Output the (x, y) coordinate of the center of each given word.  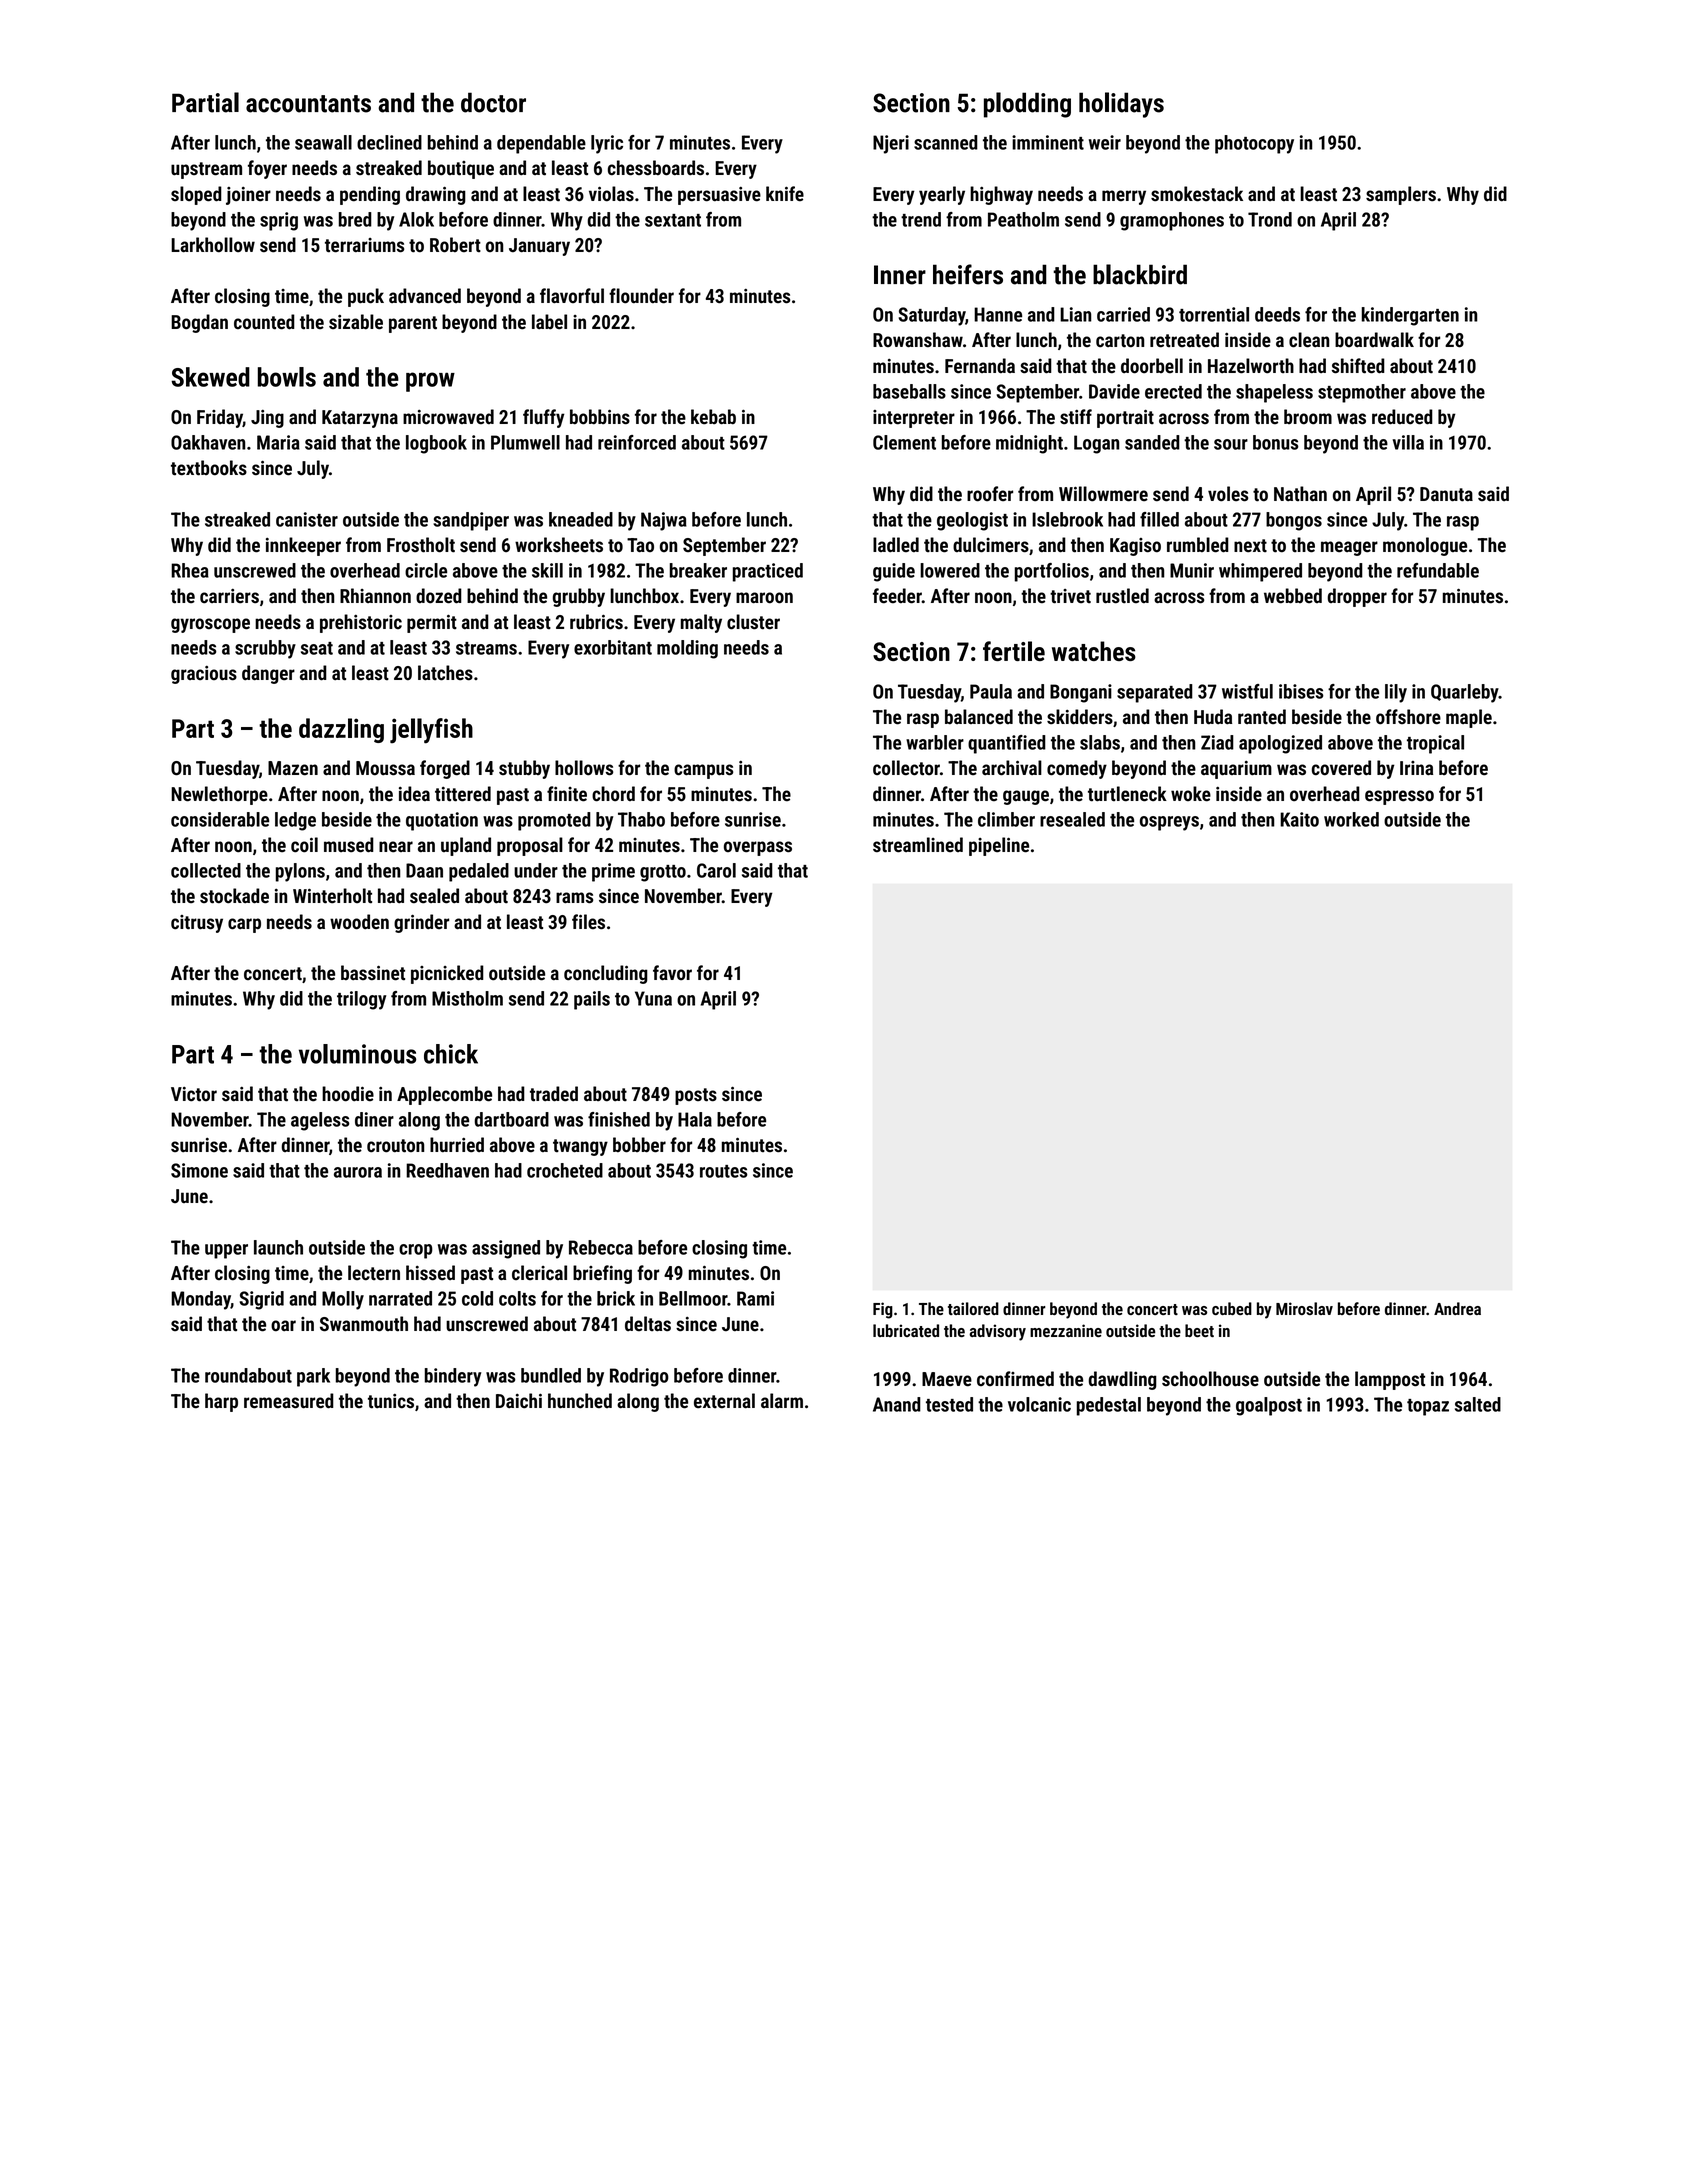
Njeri (891, 144)
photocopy (1254, 144)
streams (486, 648)
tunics (391, 1401)
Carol (716, 870)
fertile (1014, 651)
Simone (199, 1170)
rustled (1122, 596)
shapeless (1274, 393)
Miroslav (1304, 1308)
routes (724, 1171)
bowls (287, 377)
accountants (308, 104)
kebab (713, 417)
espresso (1399, 797)
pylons (300, 872)
